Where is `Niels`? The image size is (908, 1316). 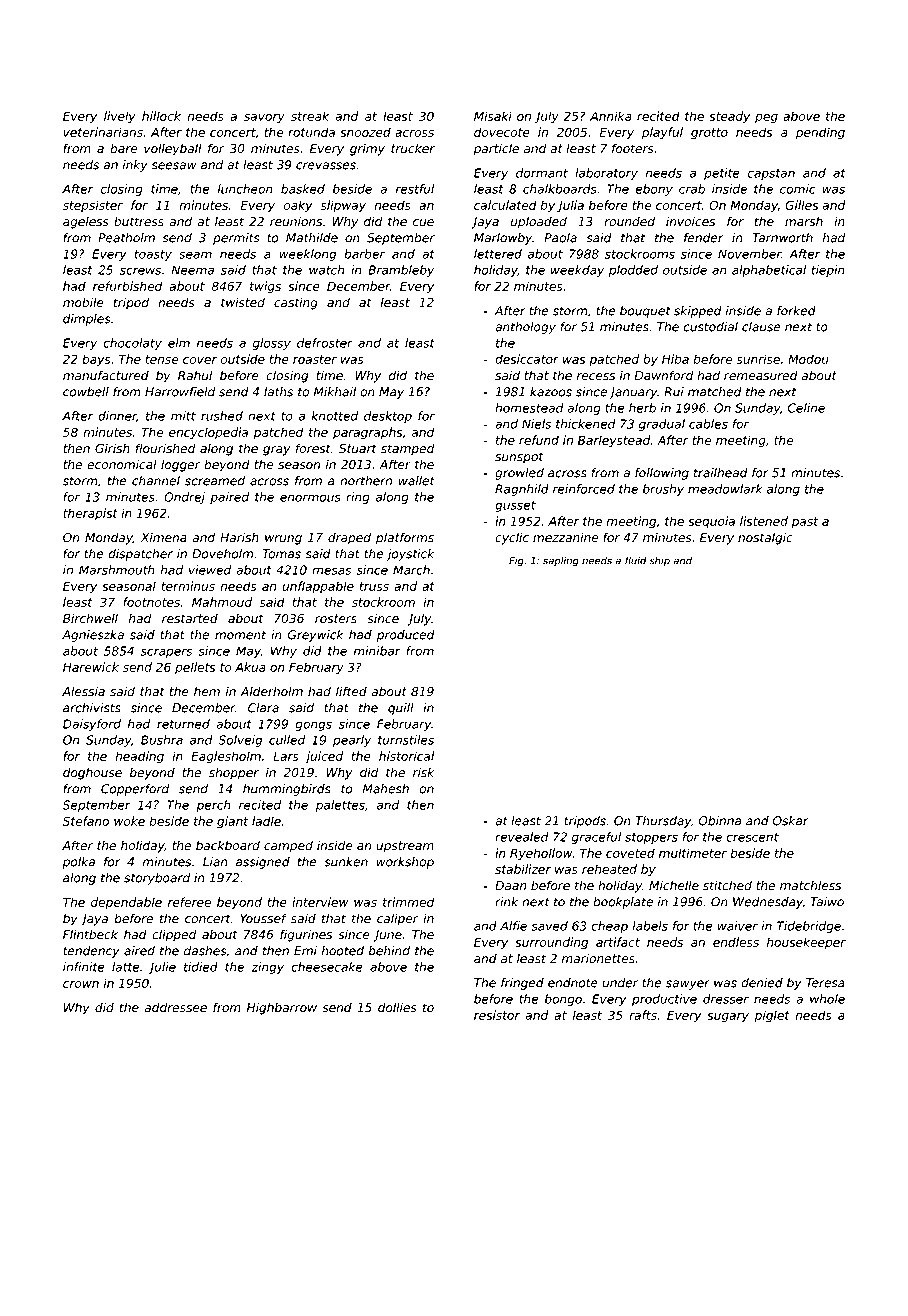 Niels is located at coordinates (536, 424).
